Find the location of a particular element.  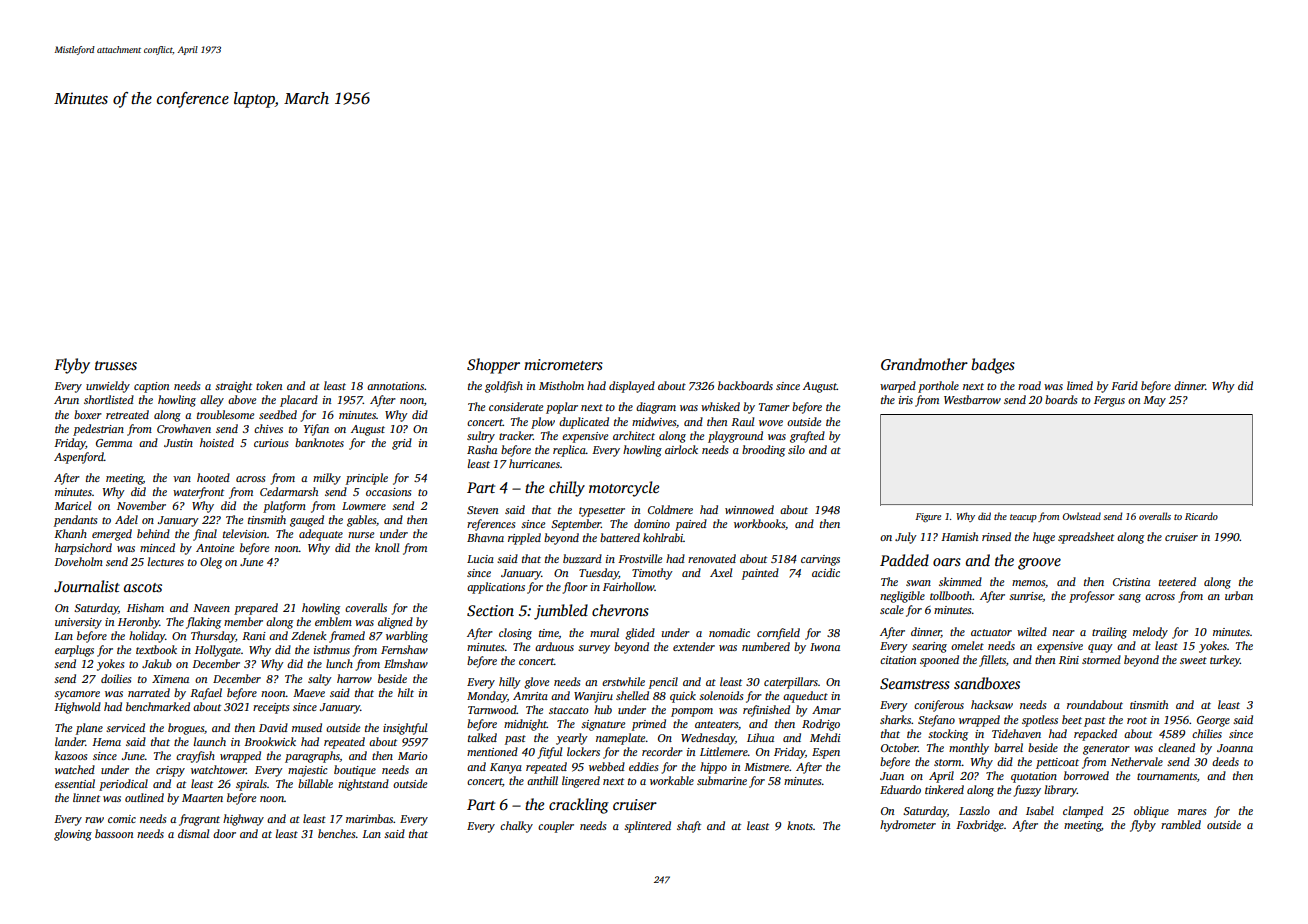

July is located at coordinates (906, 538).
